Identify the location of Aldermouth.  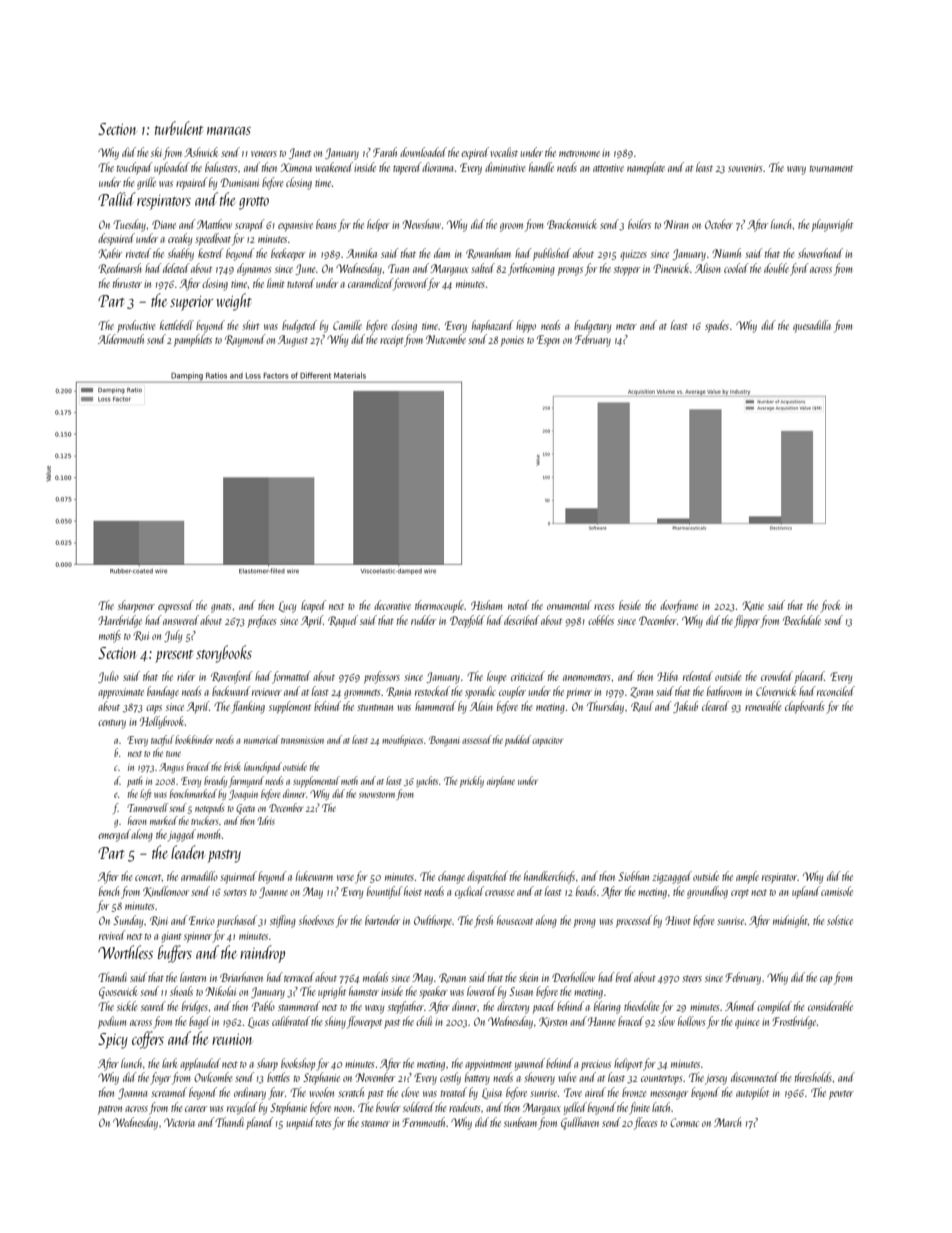
(121, 339).
